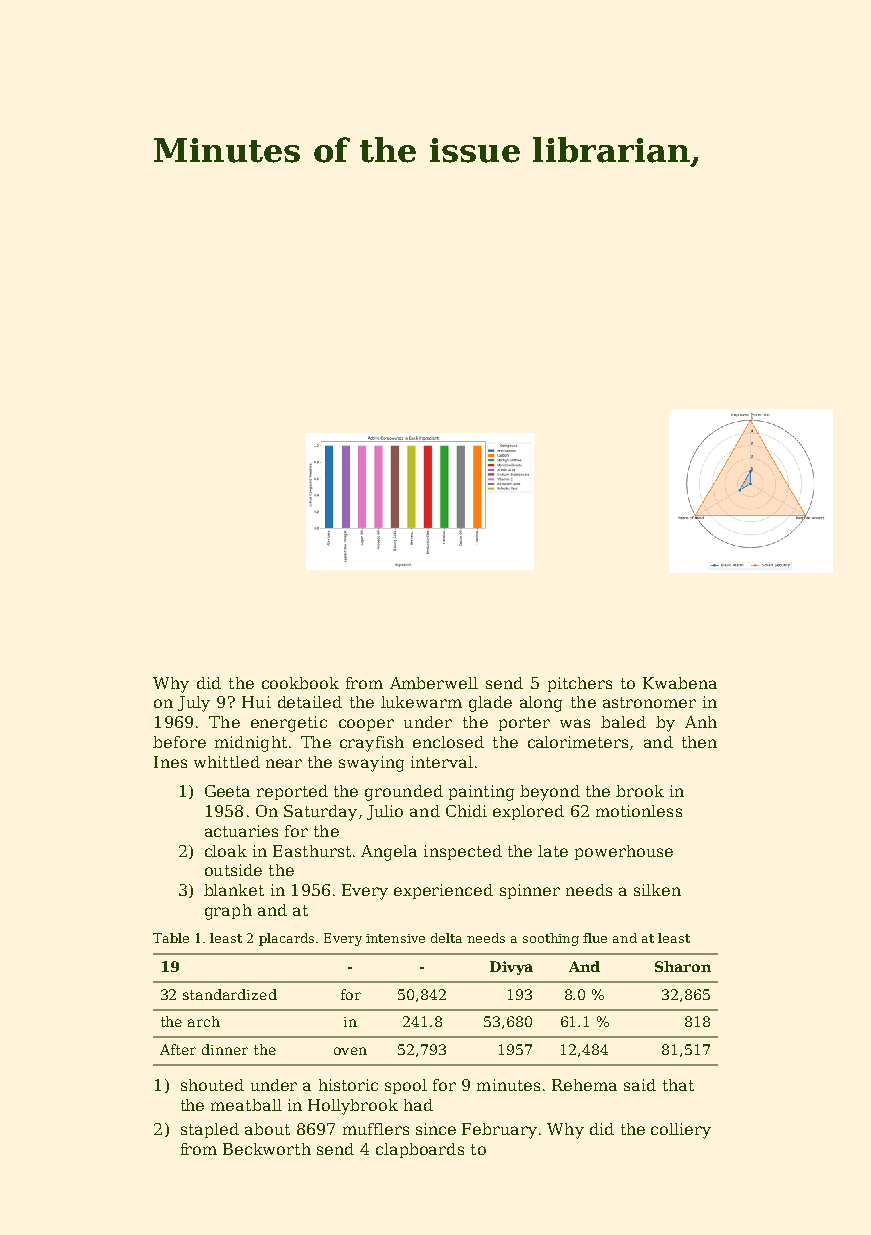 The image size is (871, 1235). Describe the element at coordinates (639, 811) in the image. I see `motionless` at that location.
